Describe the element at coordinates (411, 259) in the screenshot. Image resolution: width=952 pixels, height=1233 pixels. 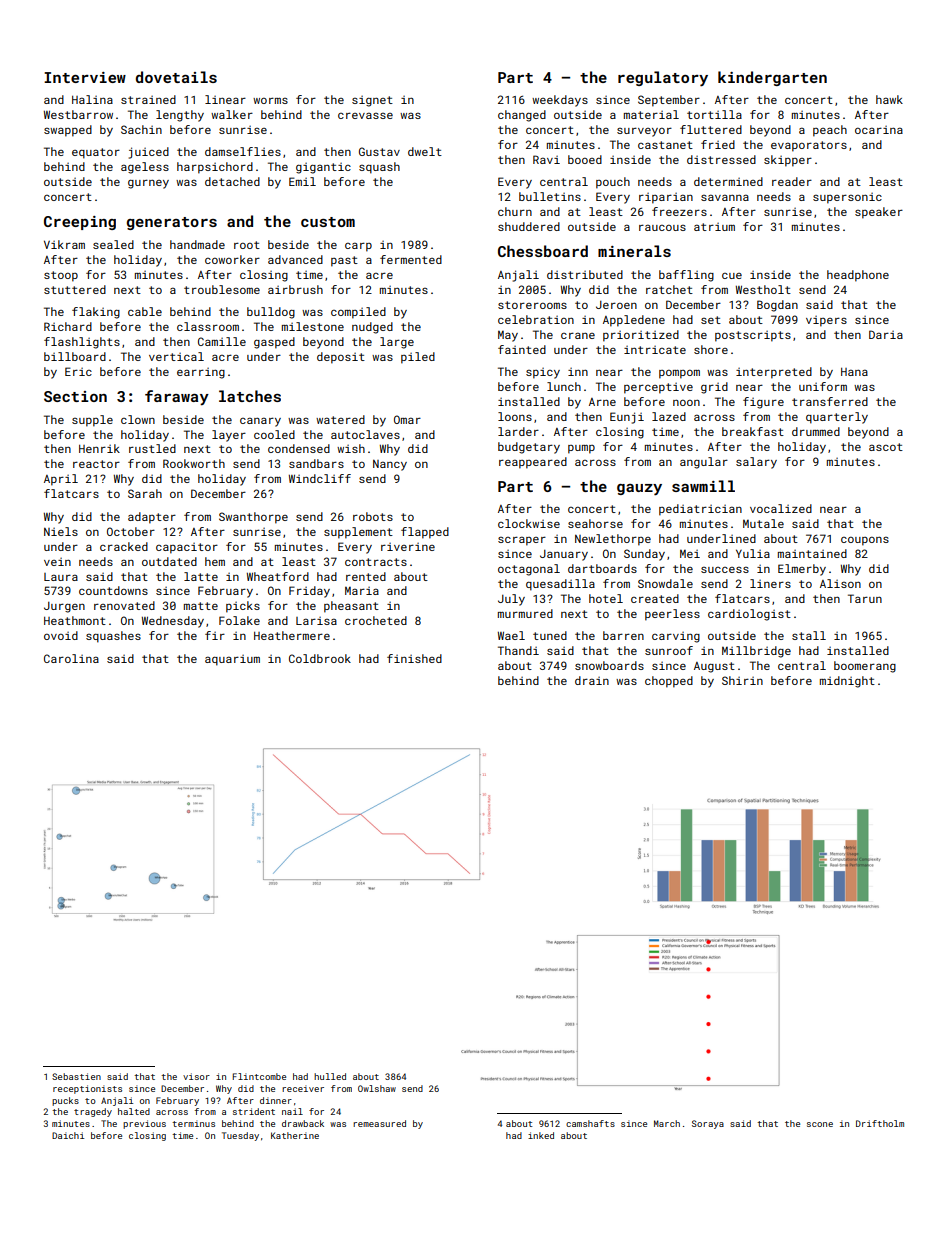
I see `fermented` at that location.
